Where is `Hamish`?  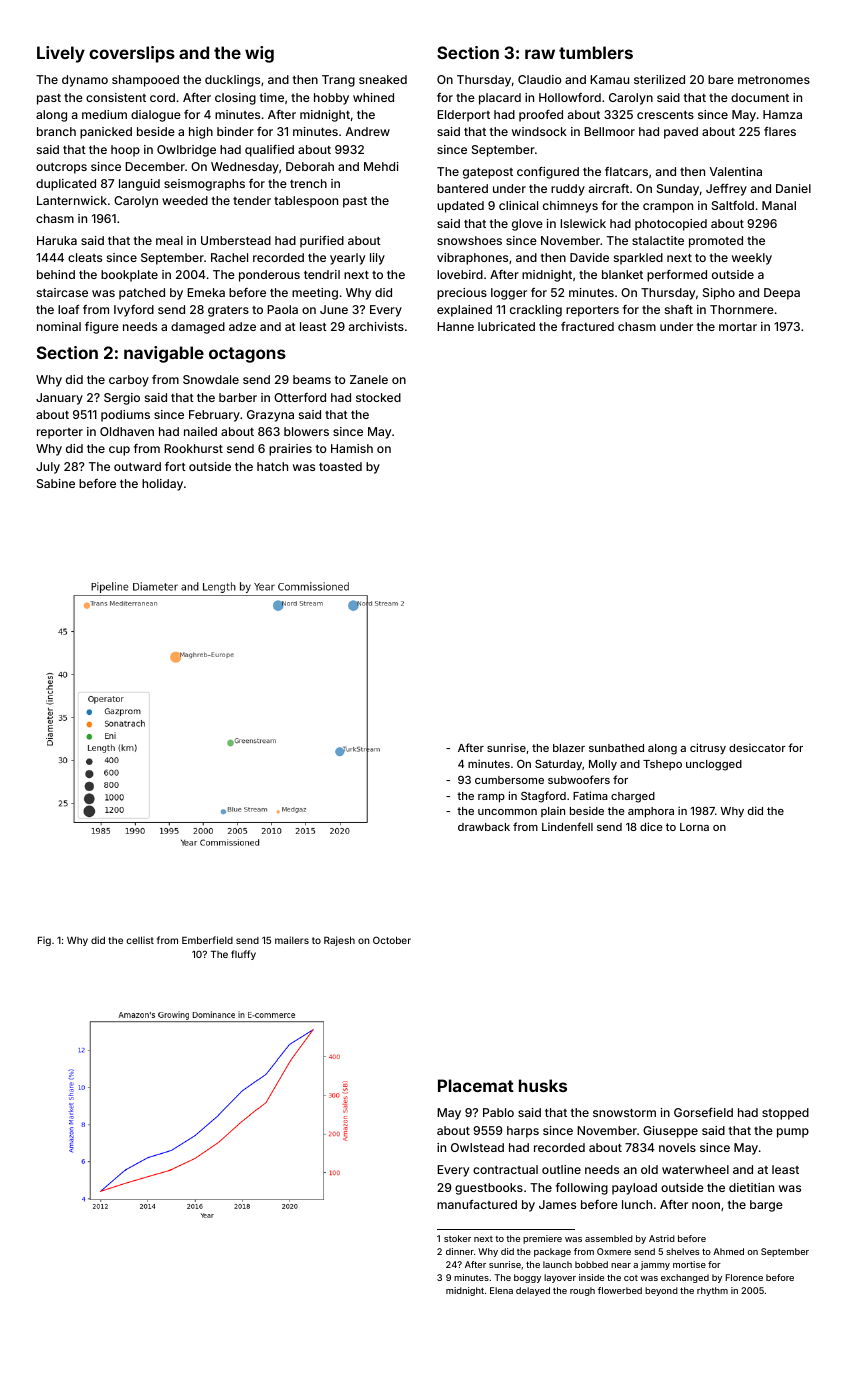 Hamish is located at coordinates (352, 448).
